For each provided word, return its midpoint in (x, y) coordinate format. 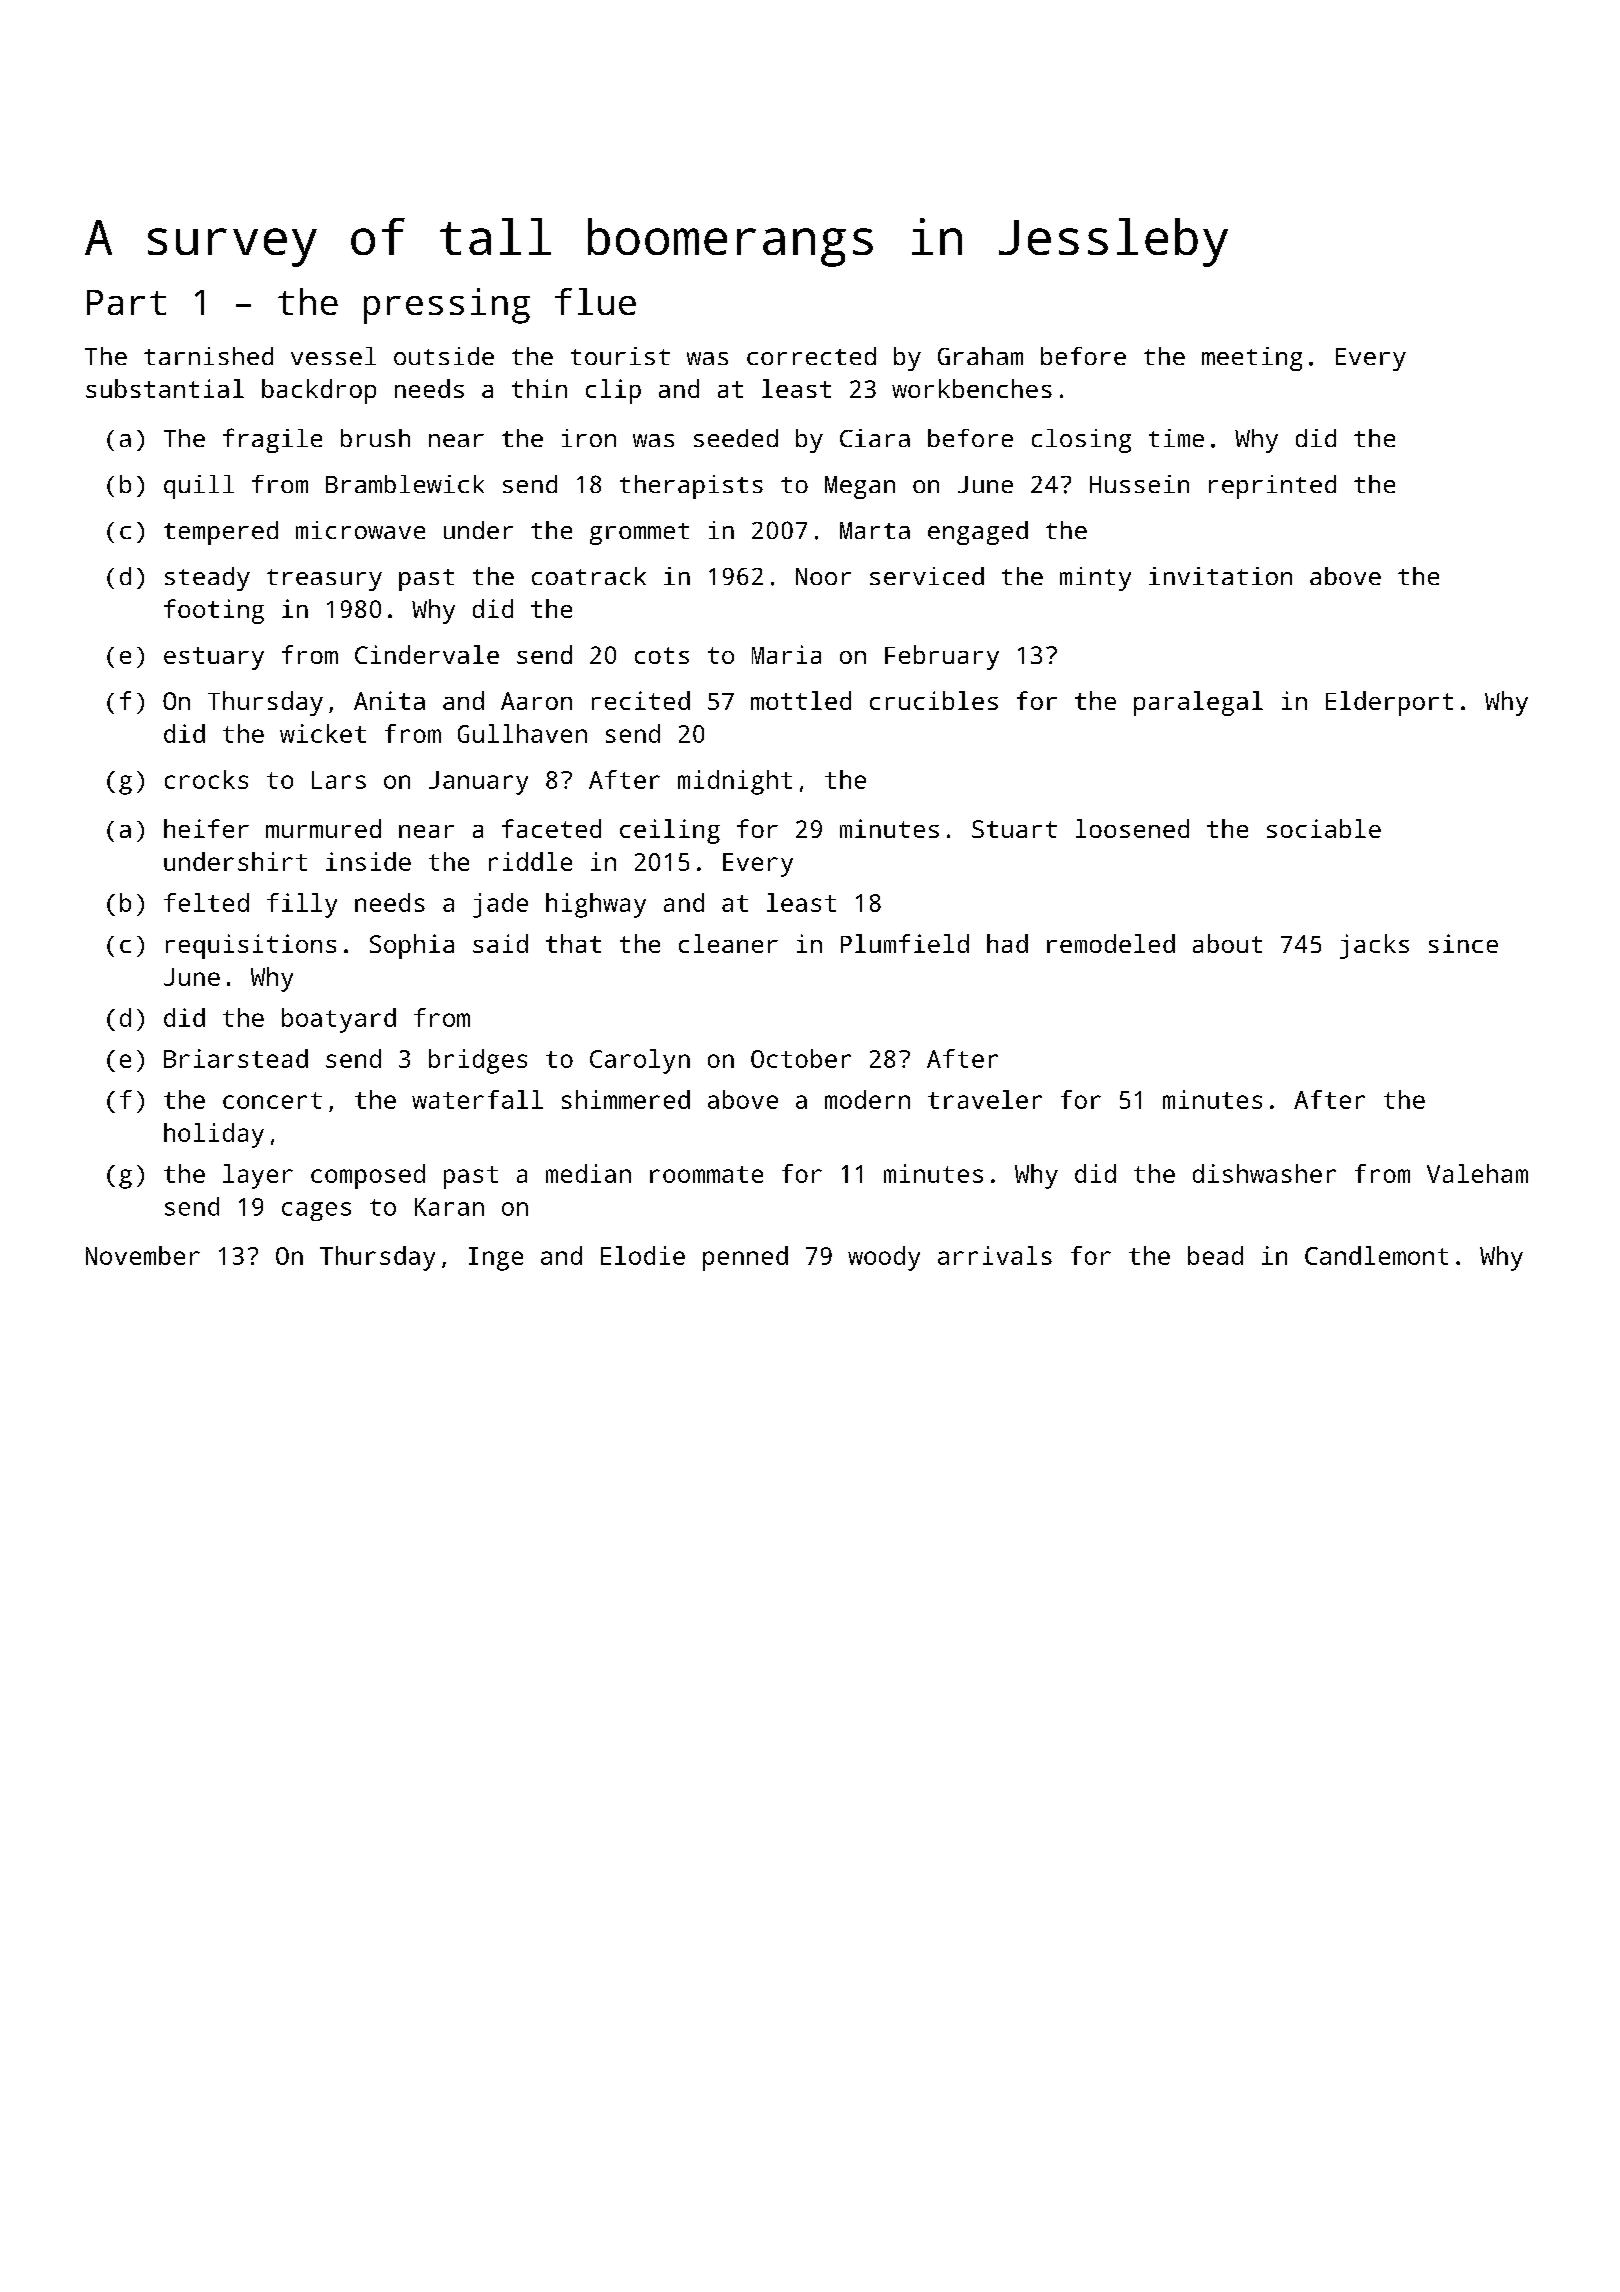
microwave (360, 530)
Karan (449, 1207)
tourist (620, 356)
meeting (1252, 359)
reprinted (1272, 487)
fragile (272, 440)
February (942, 657)
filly (302, 905)
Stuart (1014, 829)
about (1227, 943)
